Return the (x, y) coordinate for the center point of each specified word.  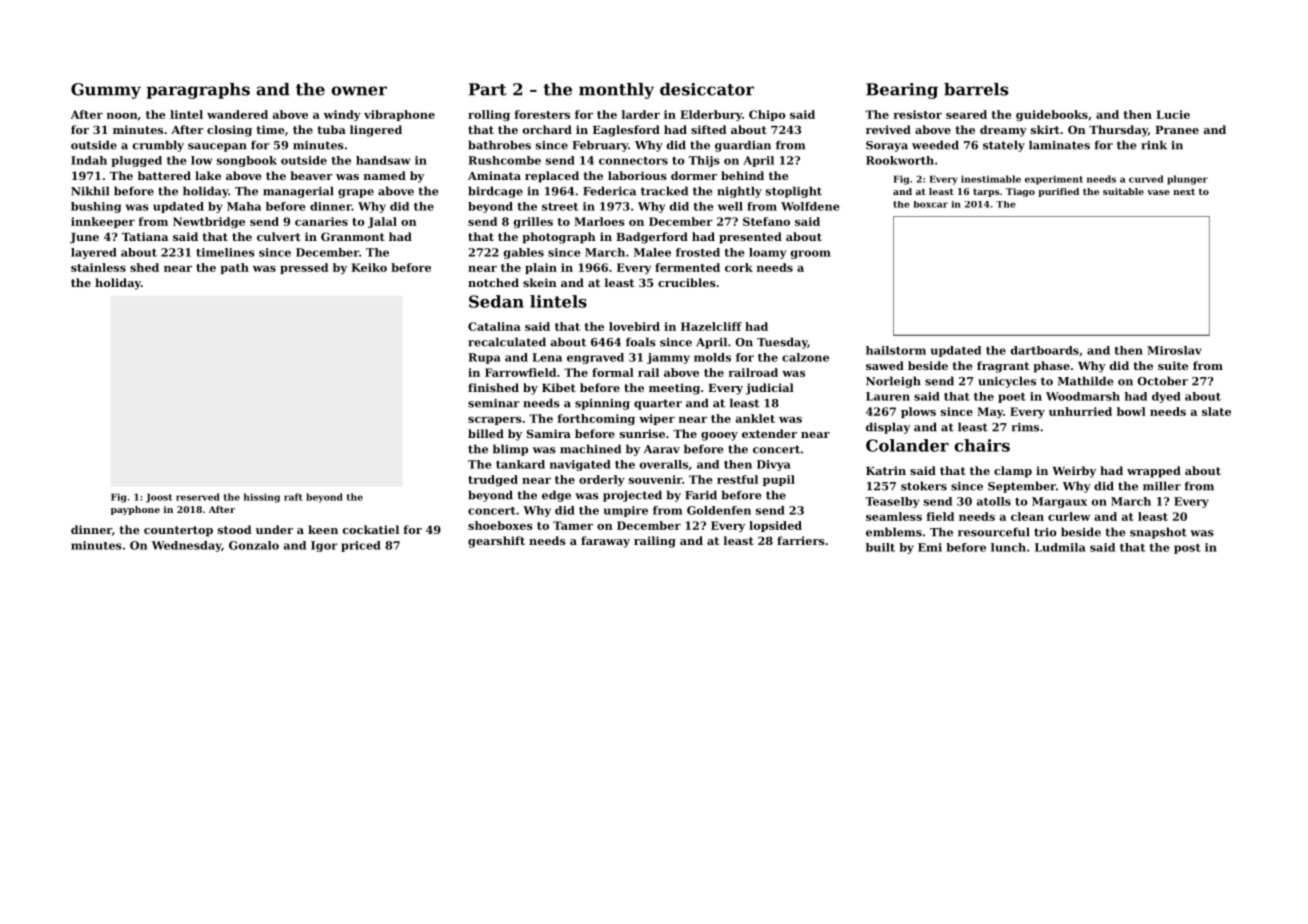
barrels (976, 89)
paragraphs (198, 91)
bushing (96, 207)
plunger (1187, 180)
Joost (159, 498)
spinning (602, 404)
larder (641, 114)
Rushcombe (504, 160)
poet (1012, 398)
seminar (494, 403)
